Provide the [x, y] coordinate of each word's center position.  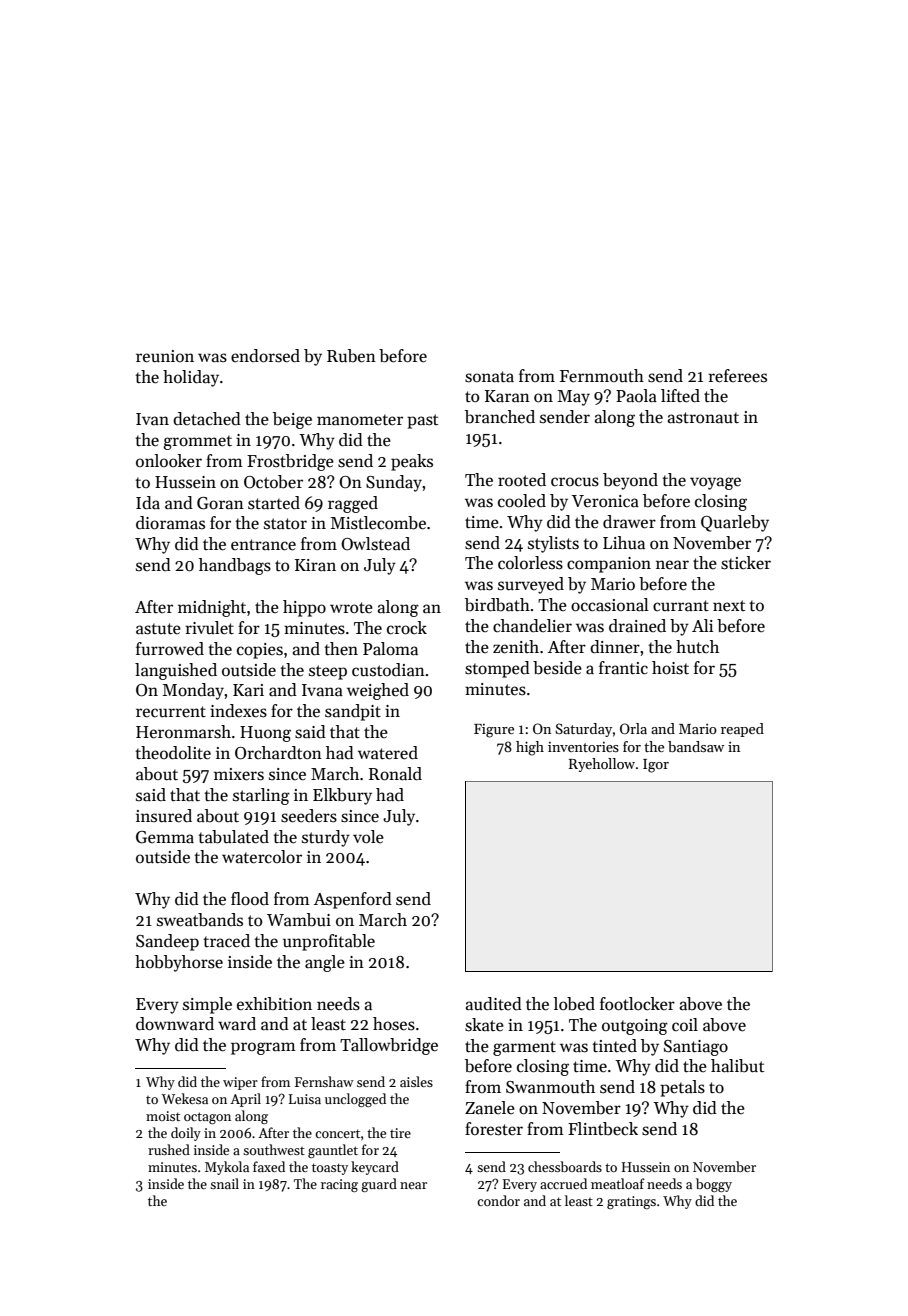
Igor [656, 766]
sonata [489, 377]
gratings [631, 1202]
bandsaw [696, 746]
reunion [165, 356]
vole [368, 836]
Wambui [299, 920]
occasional [610, 605]
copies [260, 651]
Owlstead [375, 544]
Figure [494, 731]
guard [379, 1185]
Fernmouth [602, 376]
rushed [169, 1149]
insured [164, 816]
